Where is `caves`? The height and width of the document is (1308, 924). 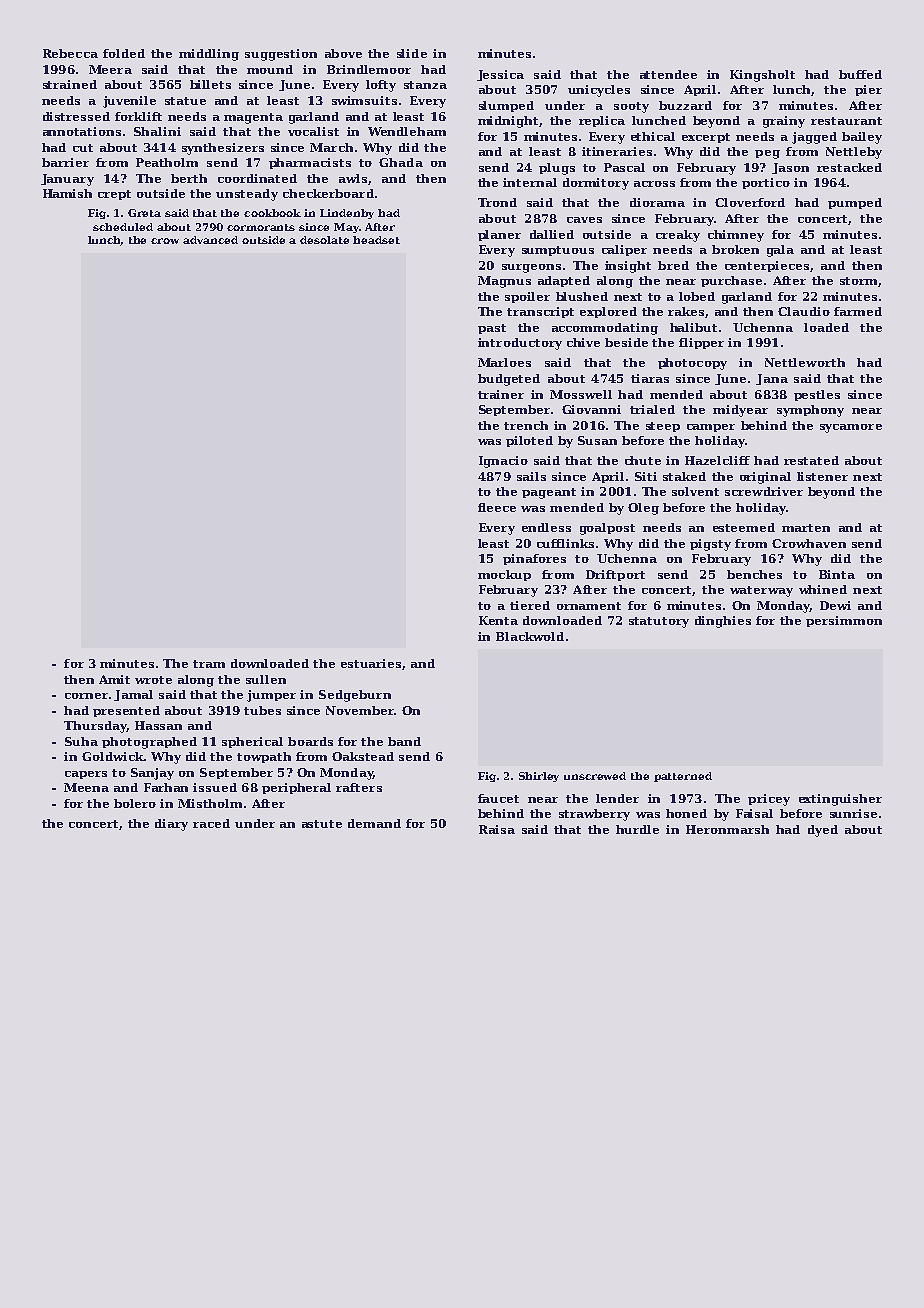
caves is located at coordinates (584, 220).
